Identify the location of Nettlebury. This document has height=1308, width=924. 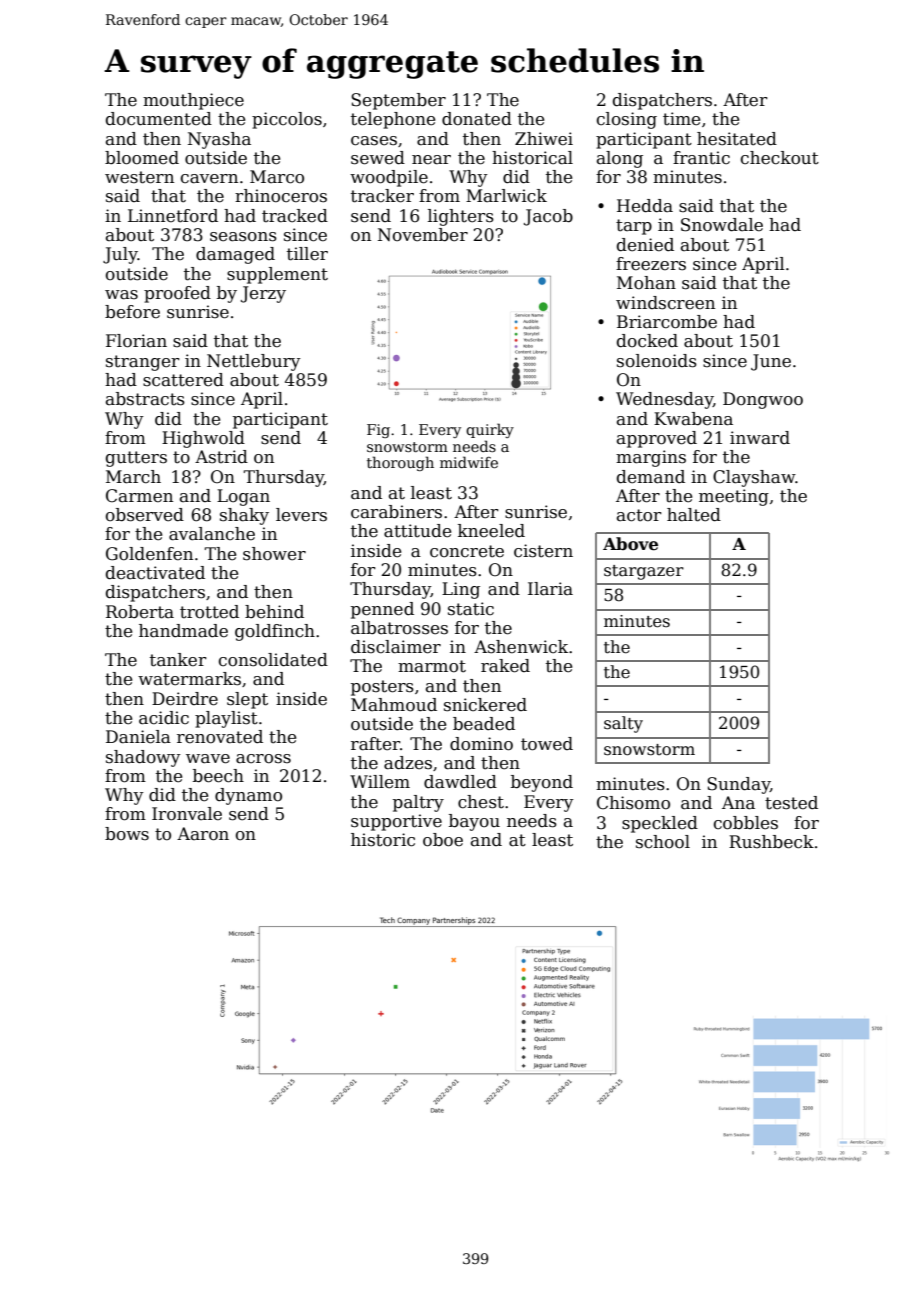
(254, 362).
